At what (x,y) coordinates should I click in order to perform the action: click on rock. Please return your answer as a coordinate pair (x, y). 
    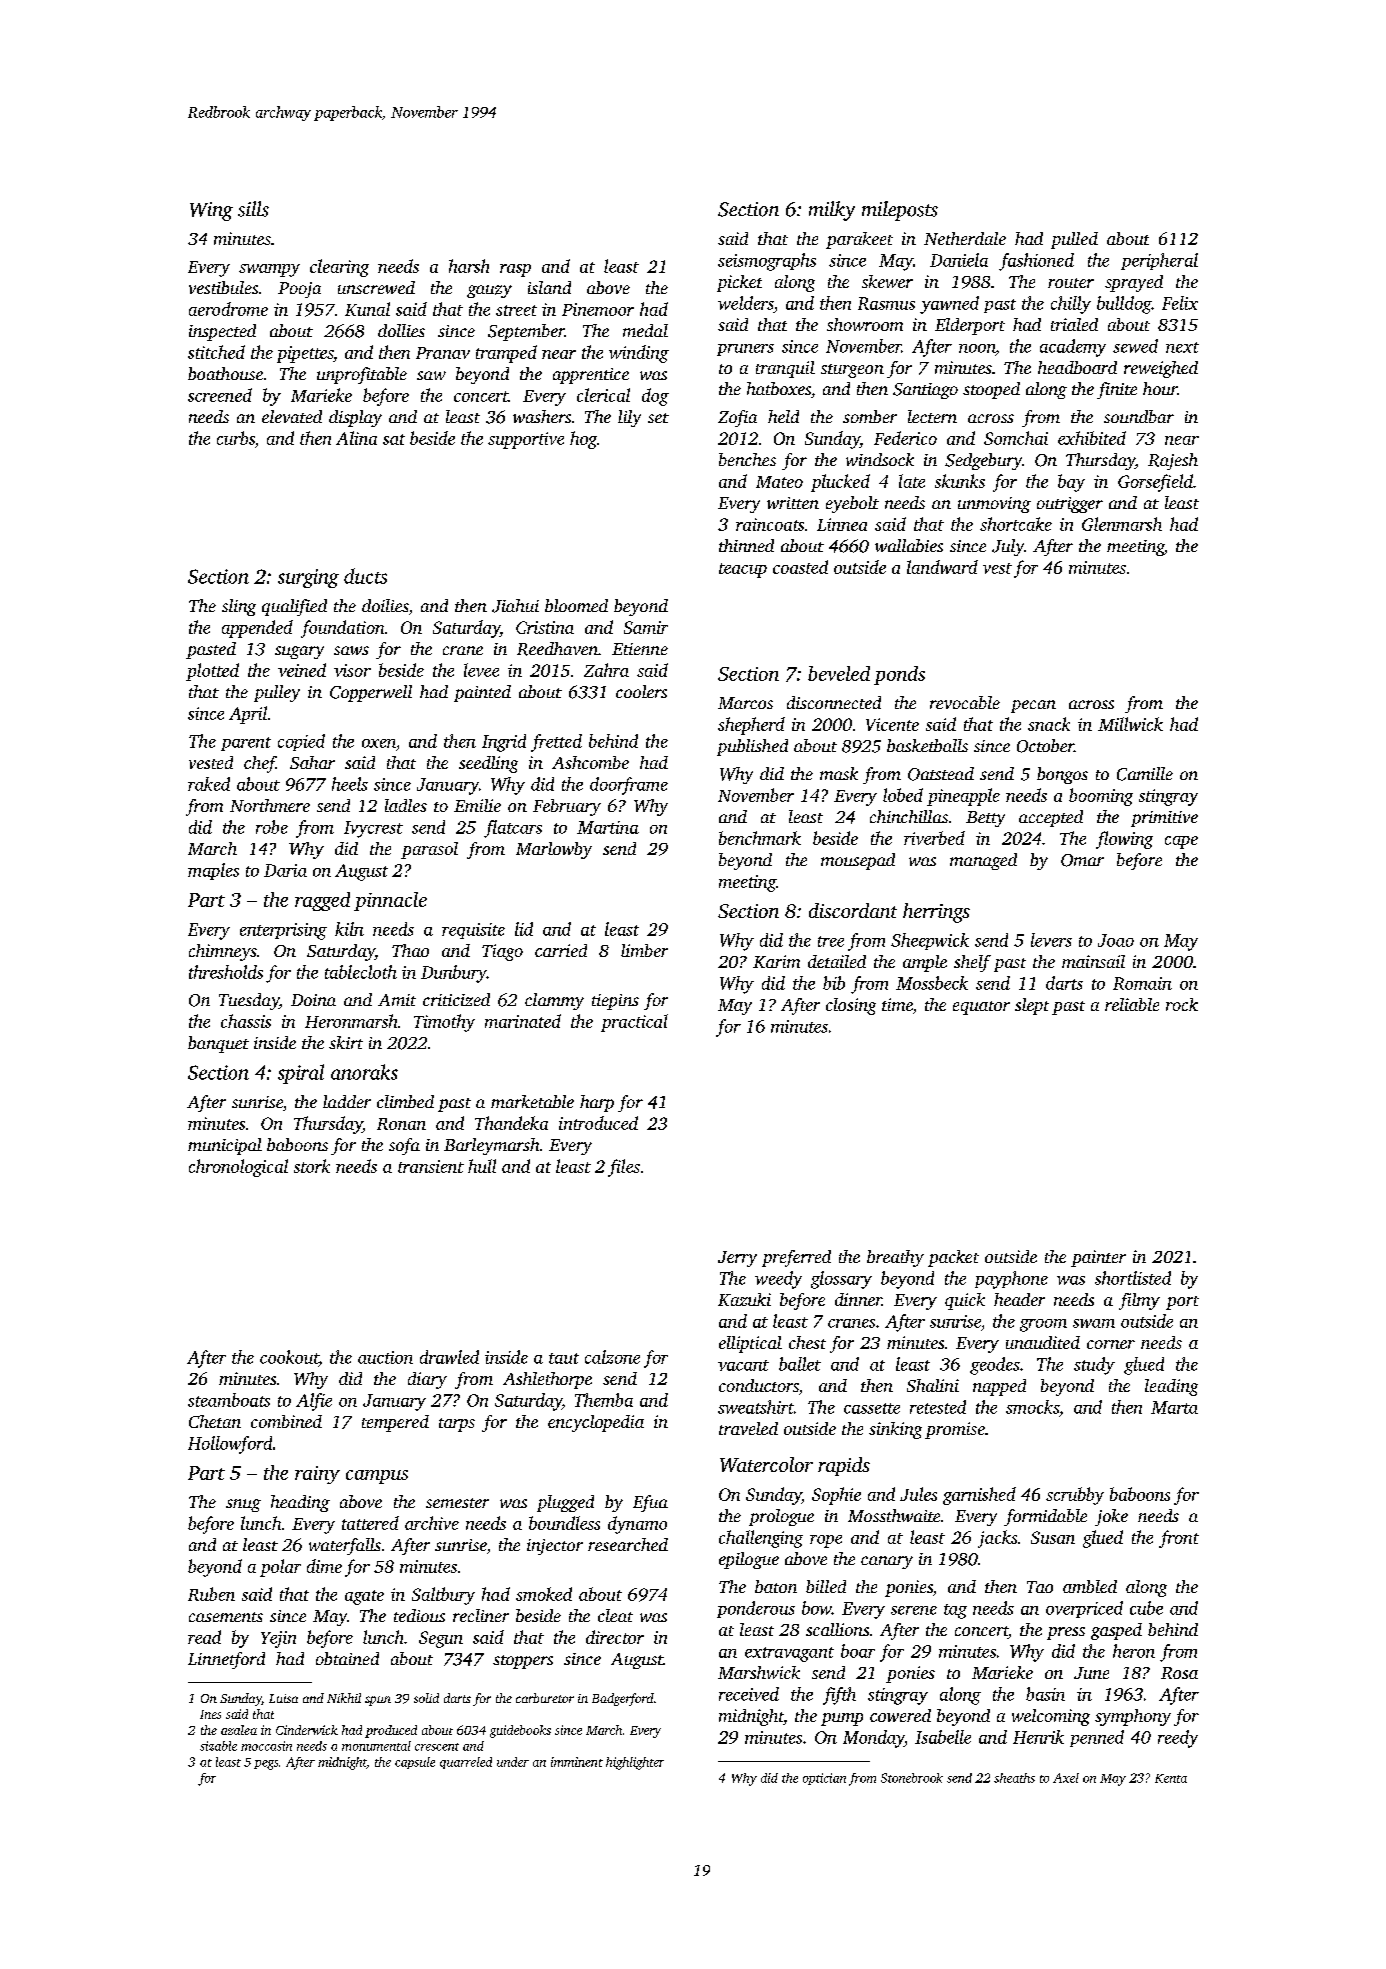
    Looking at the image, I should click on (1182, 1004).
